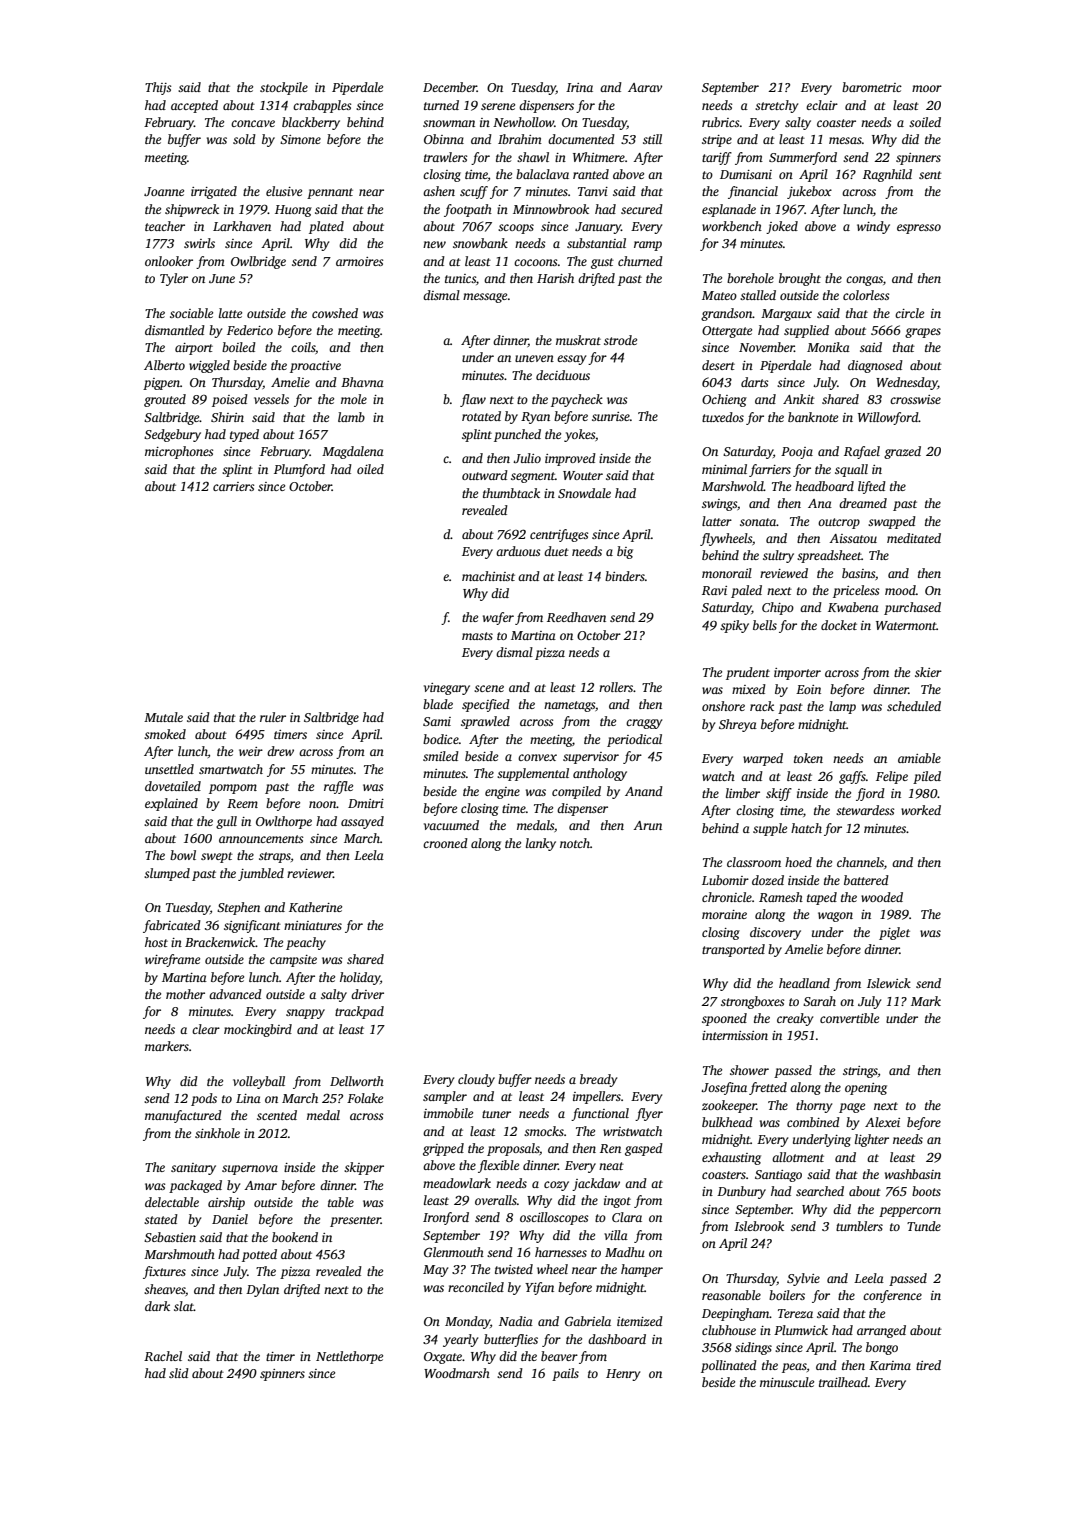  Describe the element at coordinates (741, 1192) in the screenshot. I see `Dunbury` at that location.
